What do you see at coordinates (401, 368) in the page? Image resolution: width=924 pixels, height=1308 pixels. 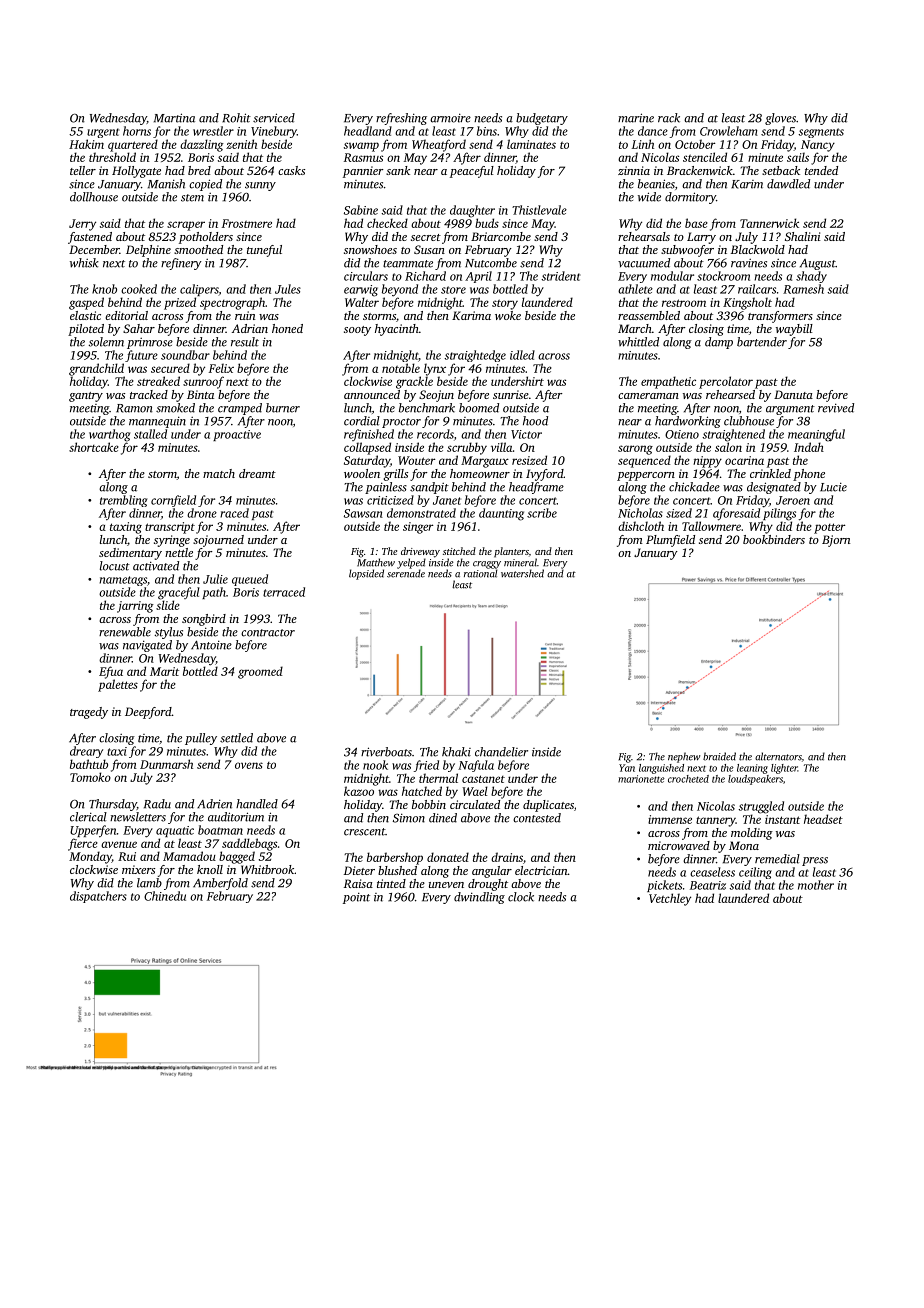 I see `notable` at bounding box center [401, 368].
